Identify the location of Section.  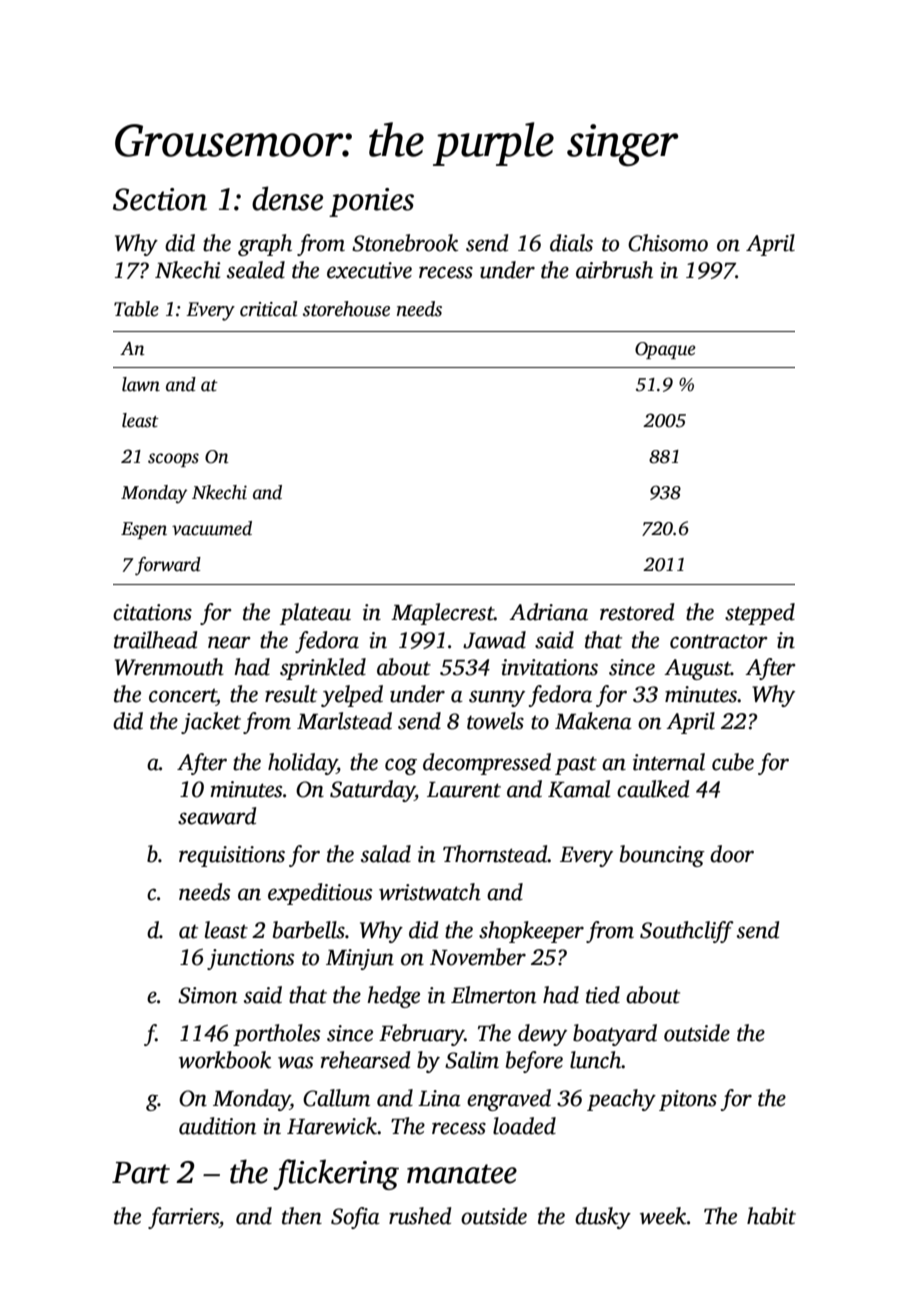
(160, 199).
